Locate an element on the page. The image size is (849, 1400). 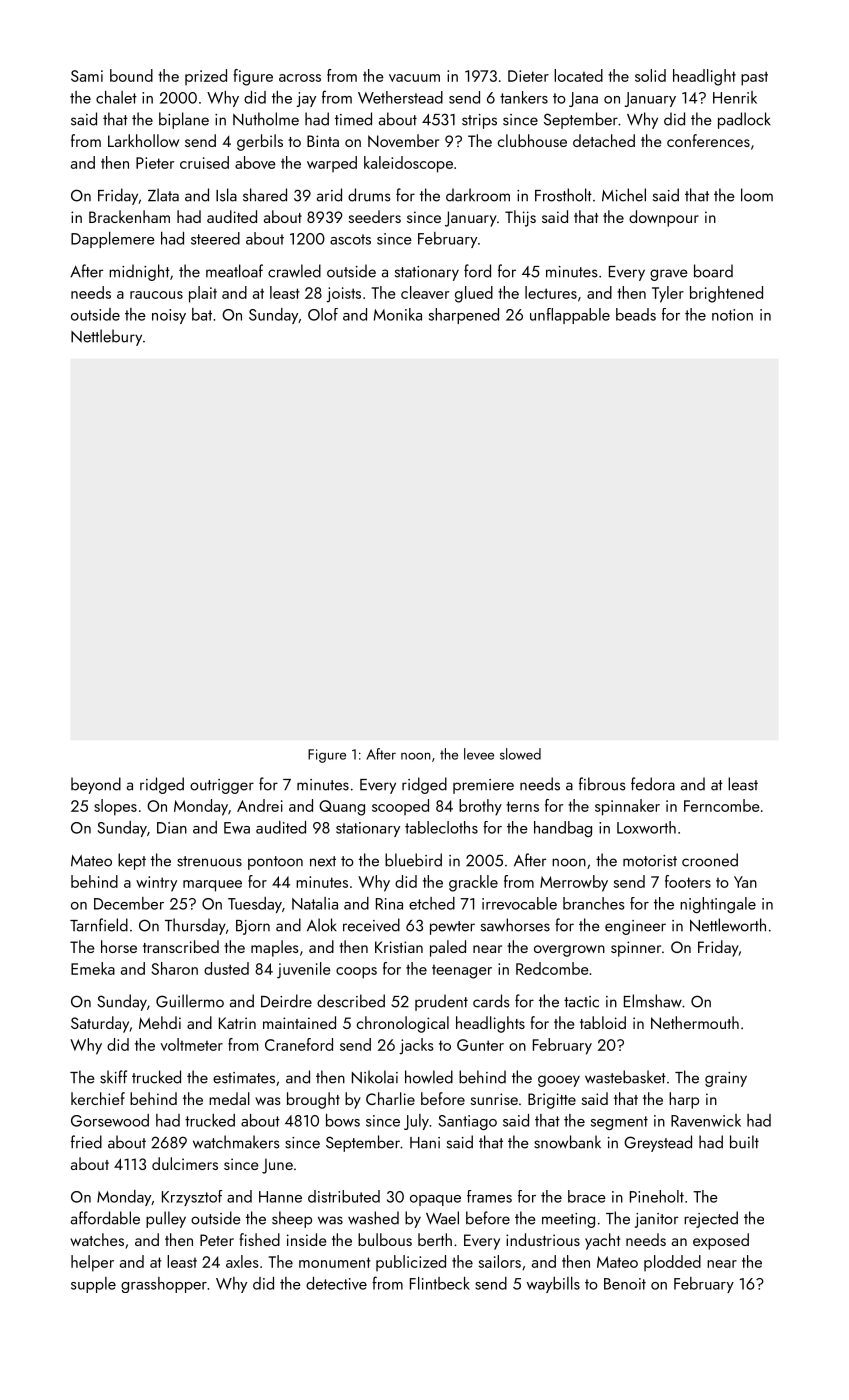
Mehdi is located at coordinates (160, 1022).
